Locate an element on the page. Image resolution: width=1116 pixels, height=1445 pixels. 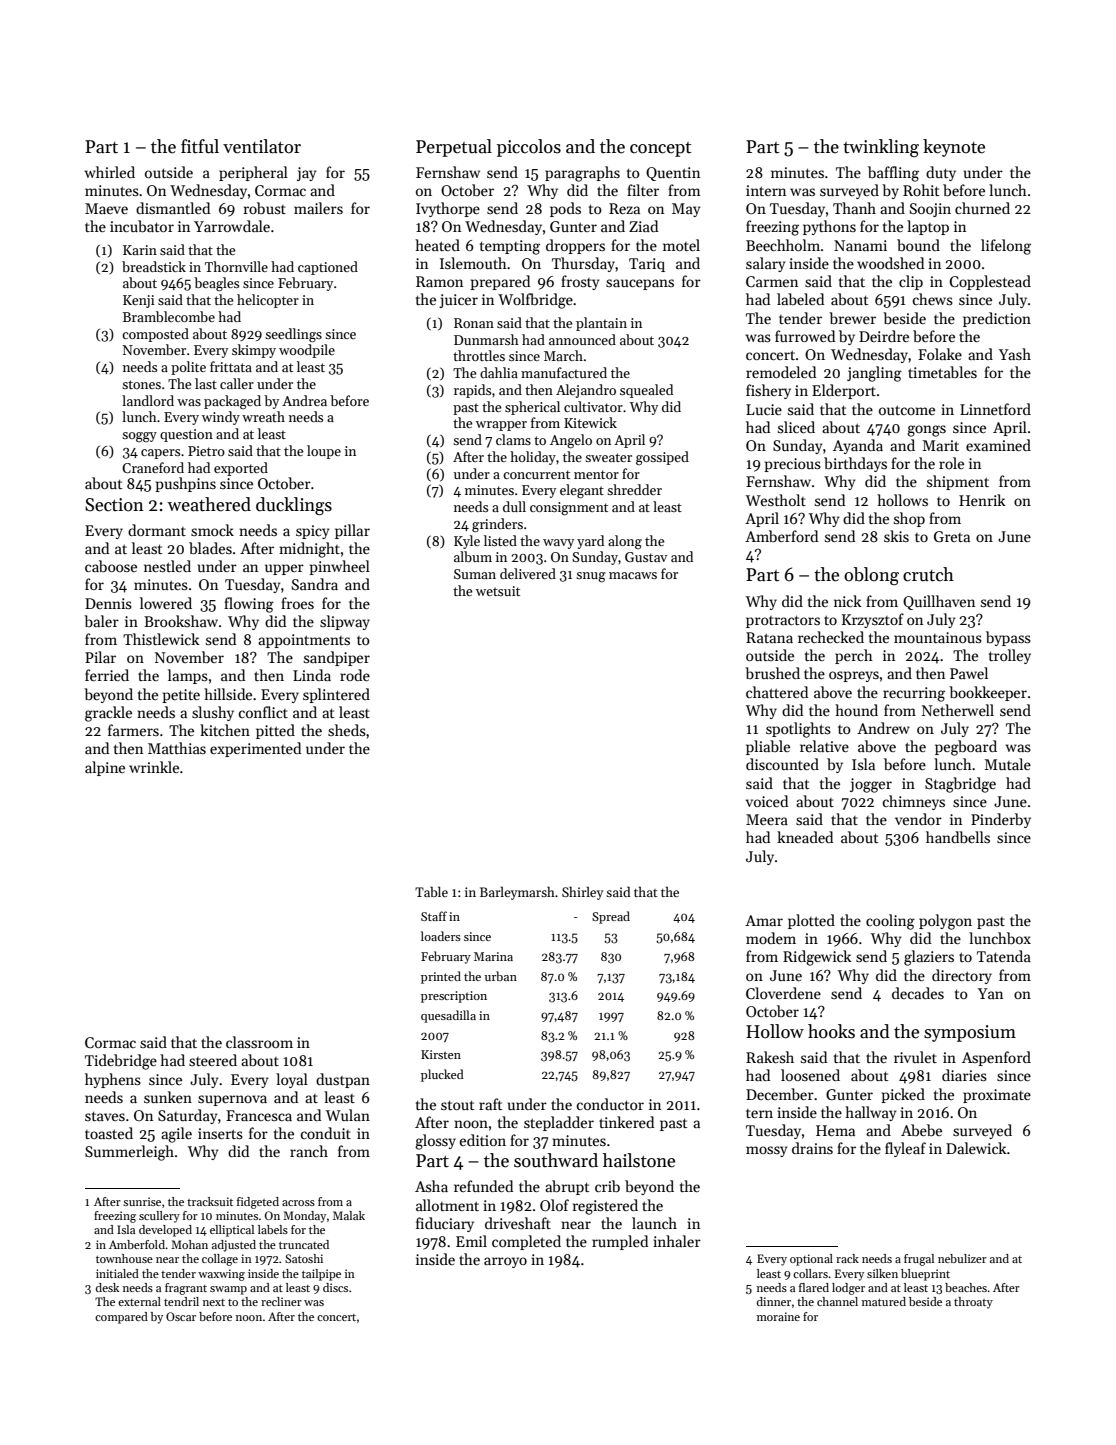
compared is located at coordinates (121, 1318).
